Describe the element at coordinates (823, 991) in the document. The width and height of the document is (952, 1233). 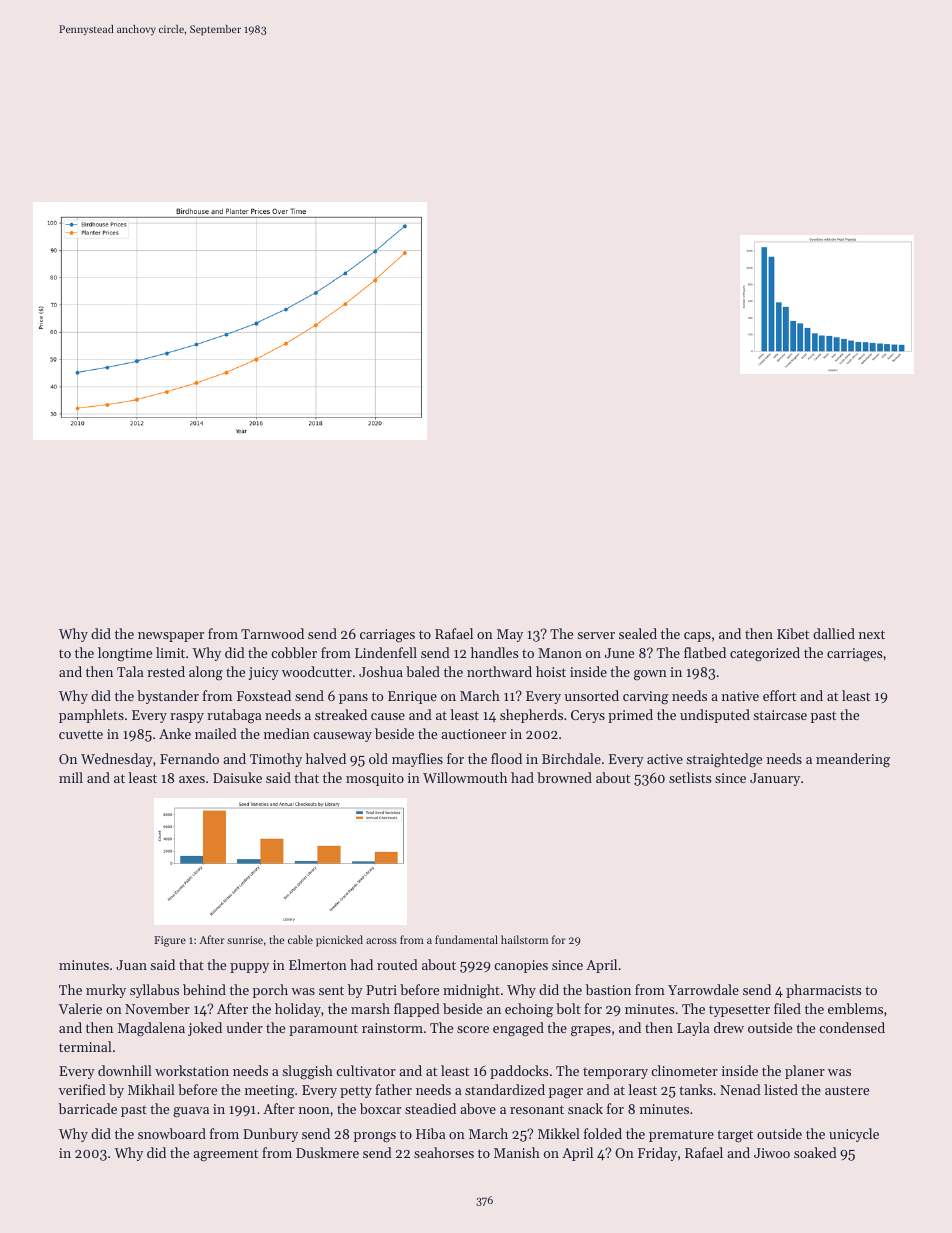
I see `pharmacists` at that location.
